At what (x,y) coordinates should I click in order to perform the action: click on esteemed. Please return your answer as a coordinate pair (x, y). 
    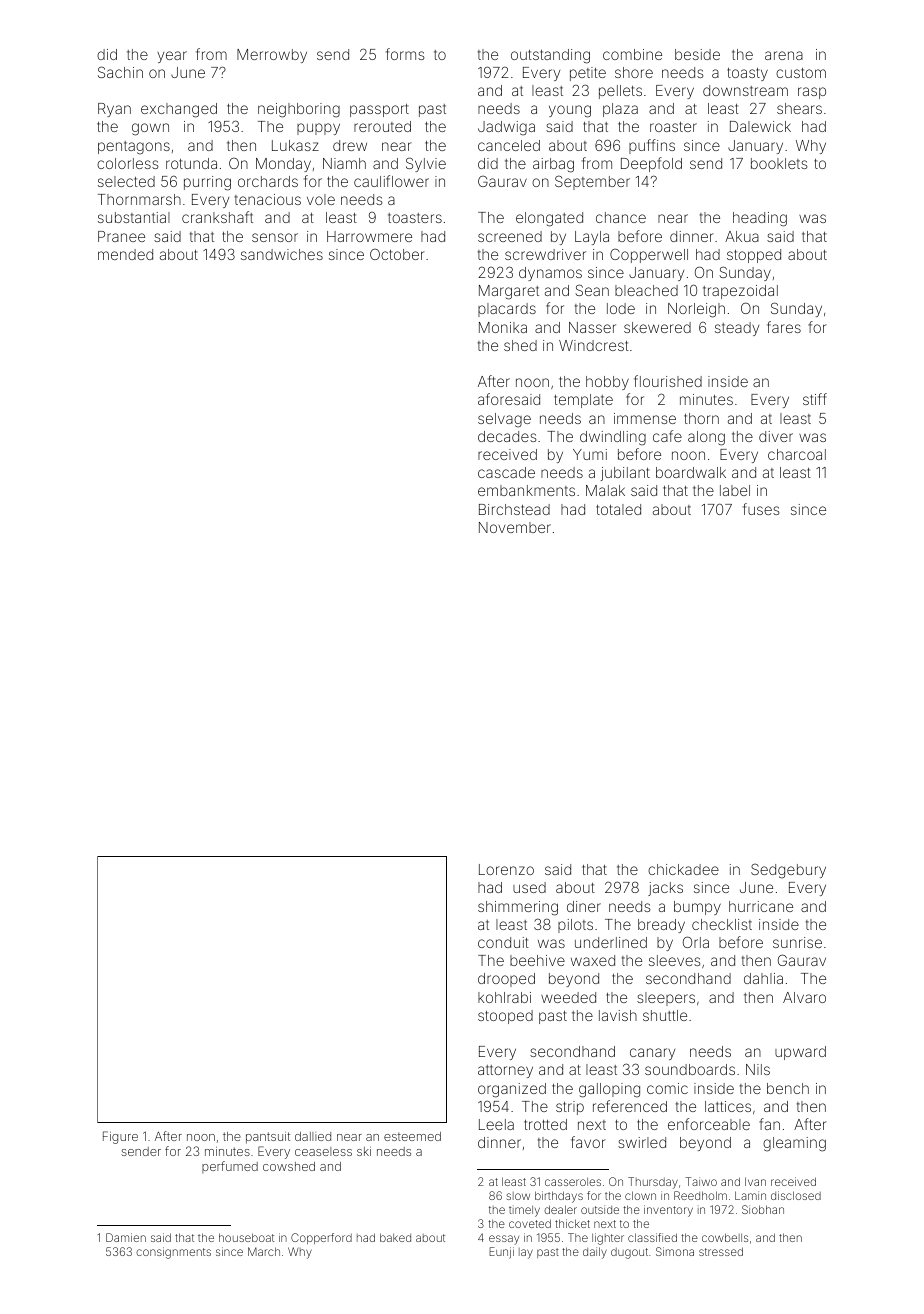
    Looking at the image, I should click on (412, 1136).
